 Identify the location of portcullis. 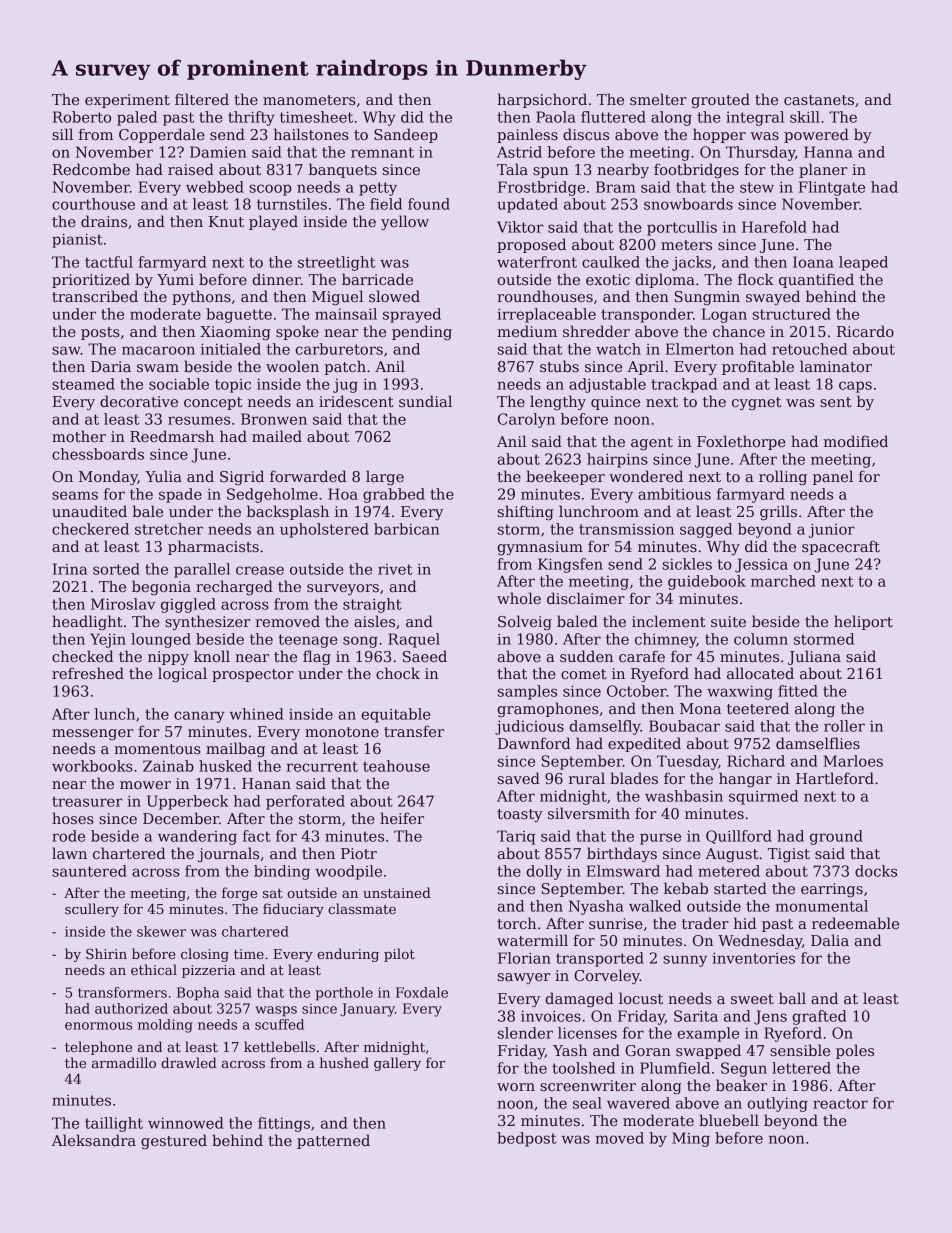
(682, 228).
